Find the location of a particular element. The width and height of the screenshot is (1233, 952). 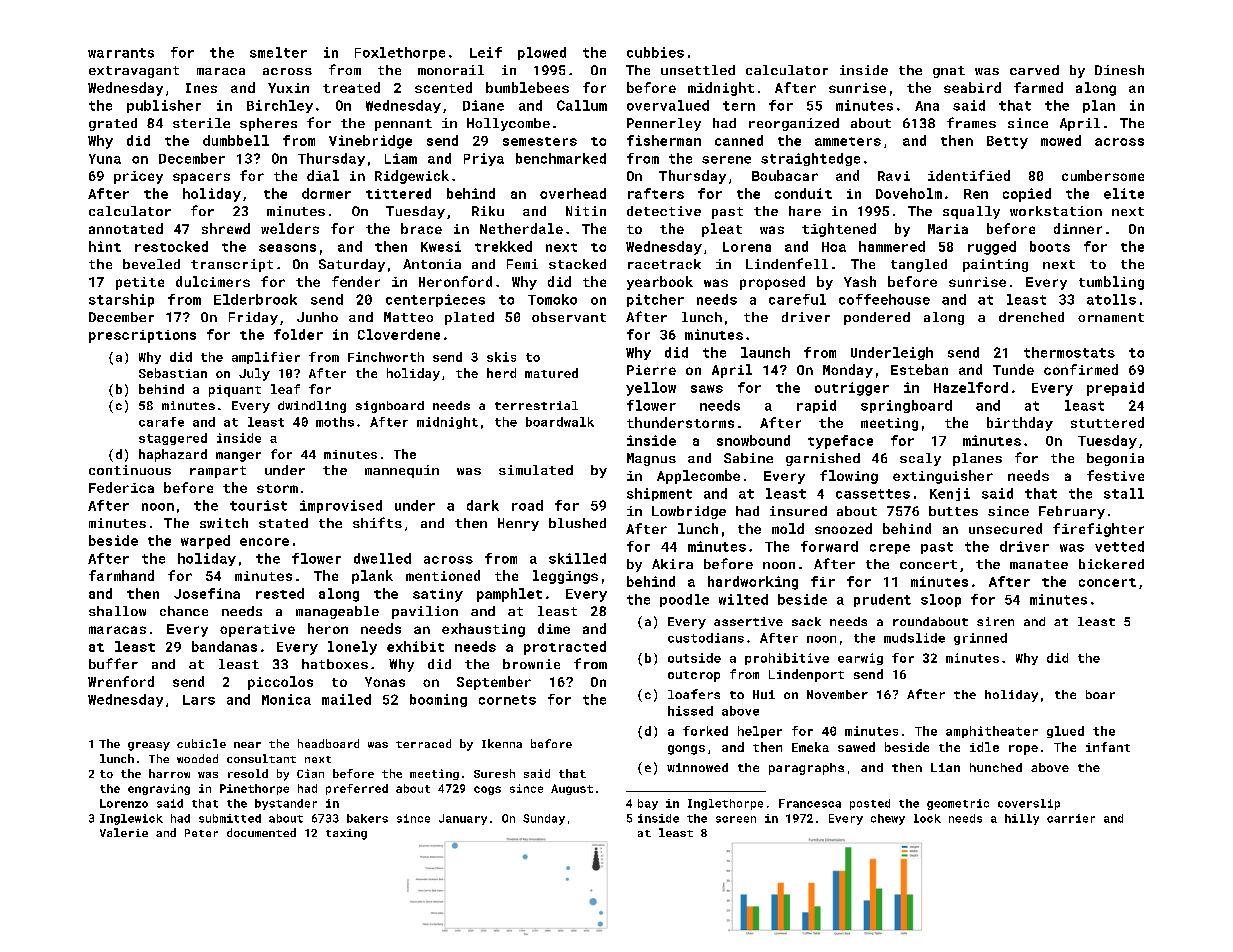

Yuna is located at coordinates (105, 159).
